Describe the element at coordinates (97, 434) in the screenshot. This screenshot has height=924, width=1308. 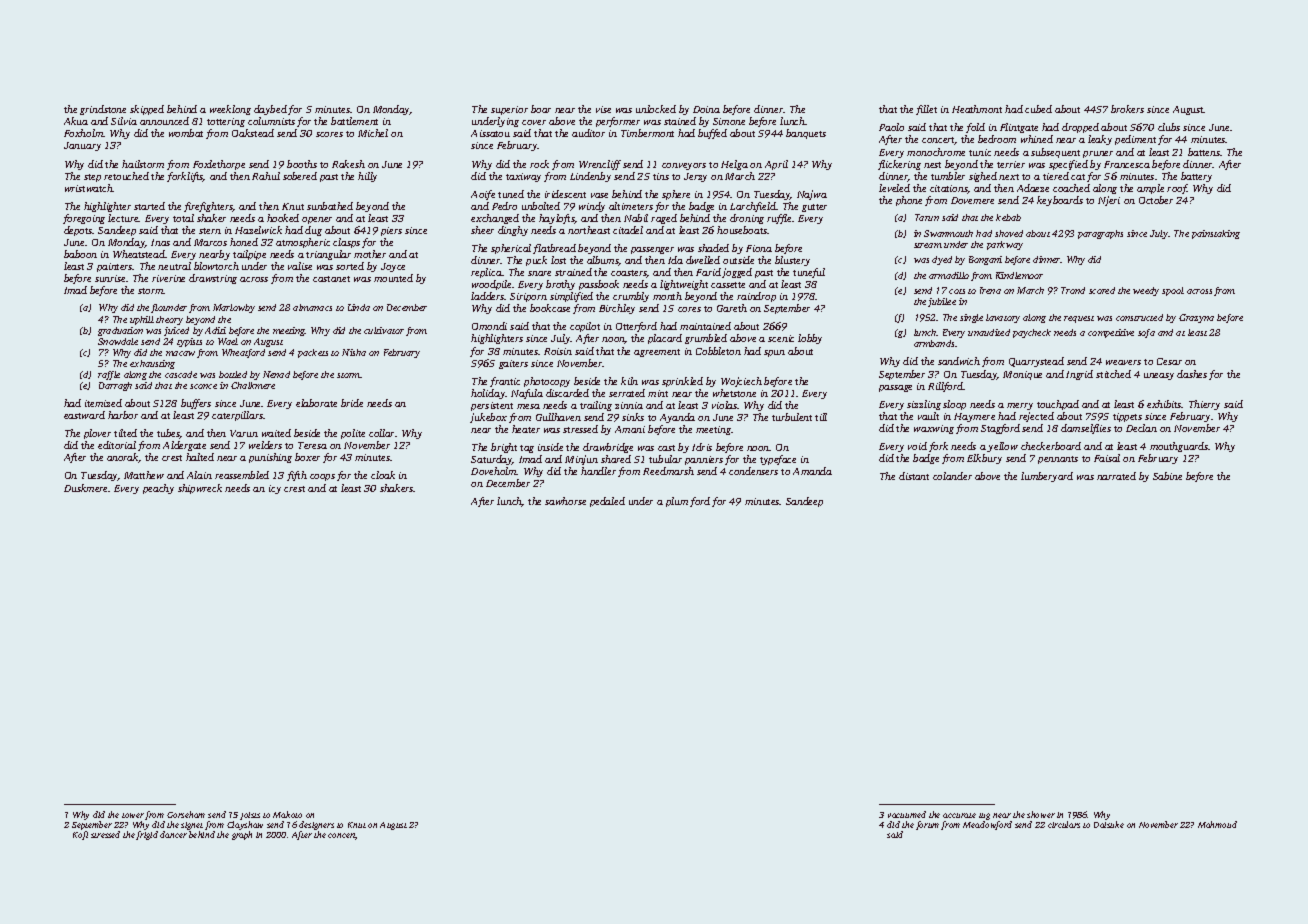
I see `plover` at that location.
